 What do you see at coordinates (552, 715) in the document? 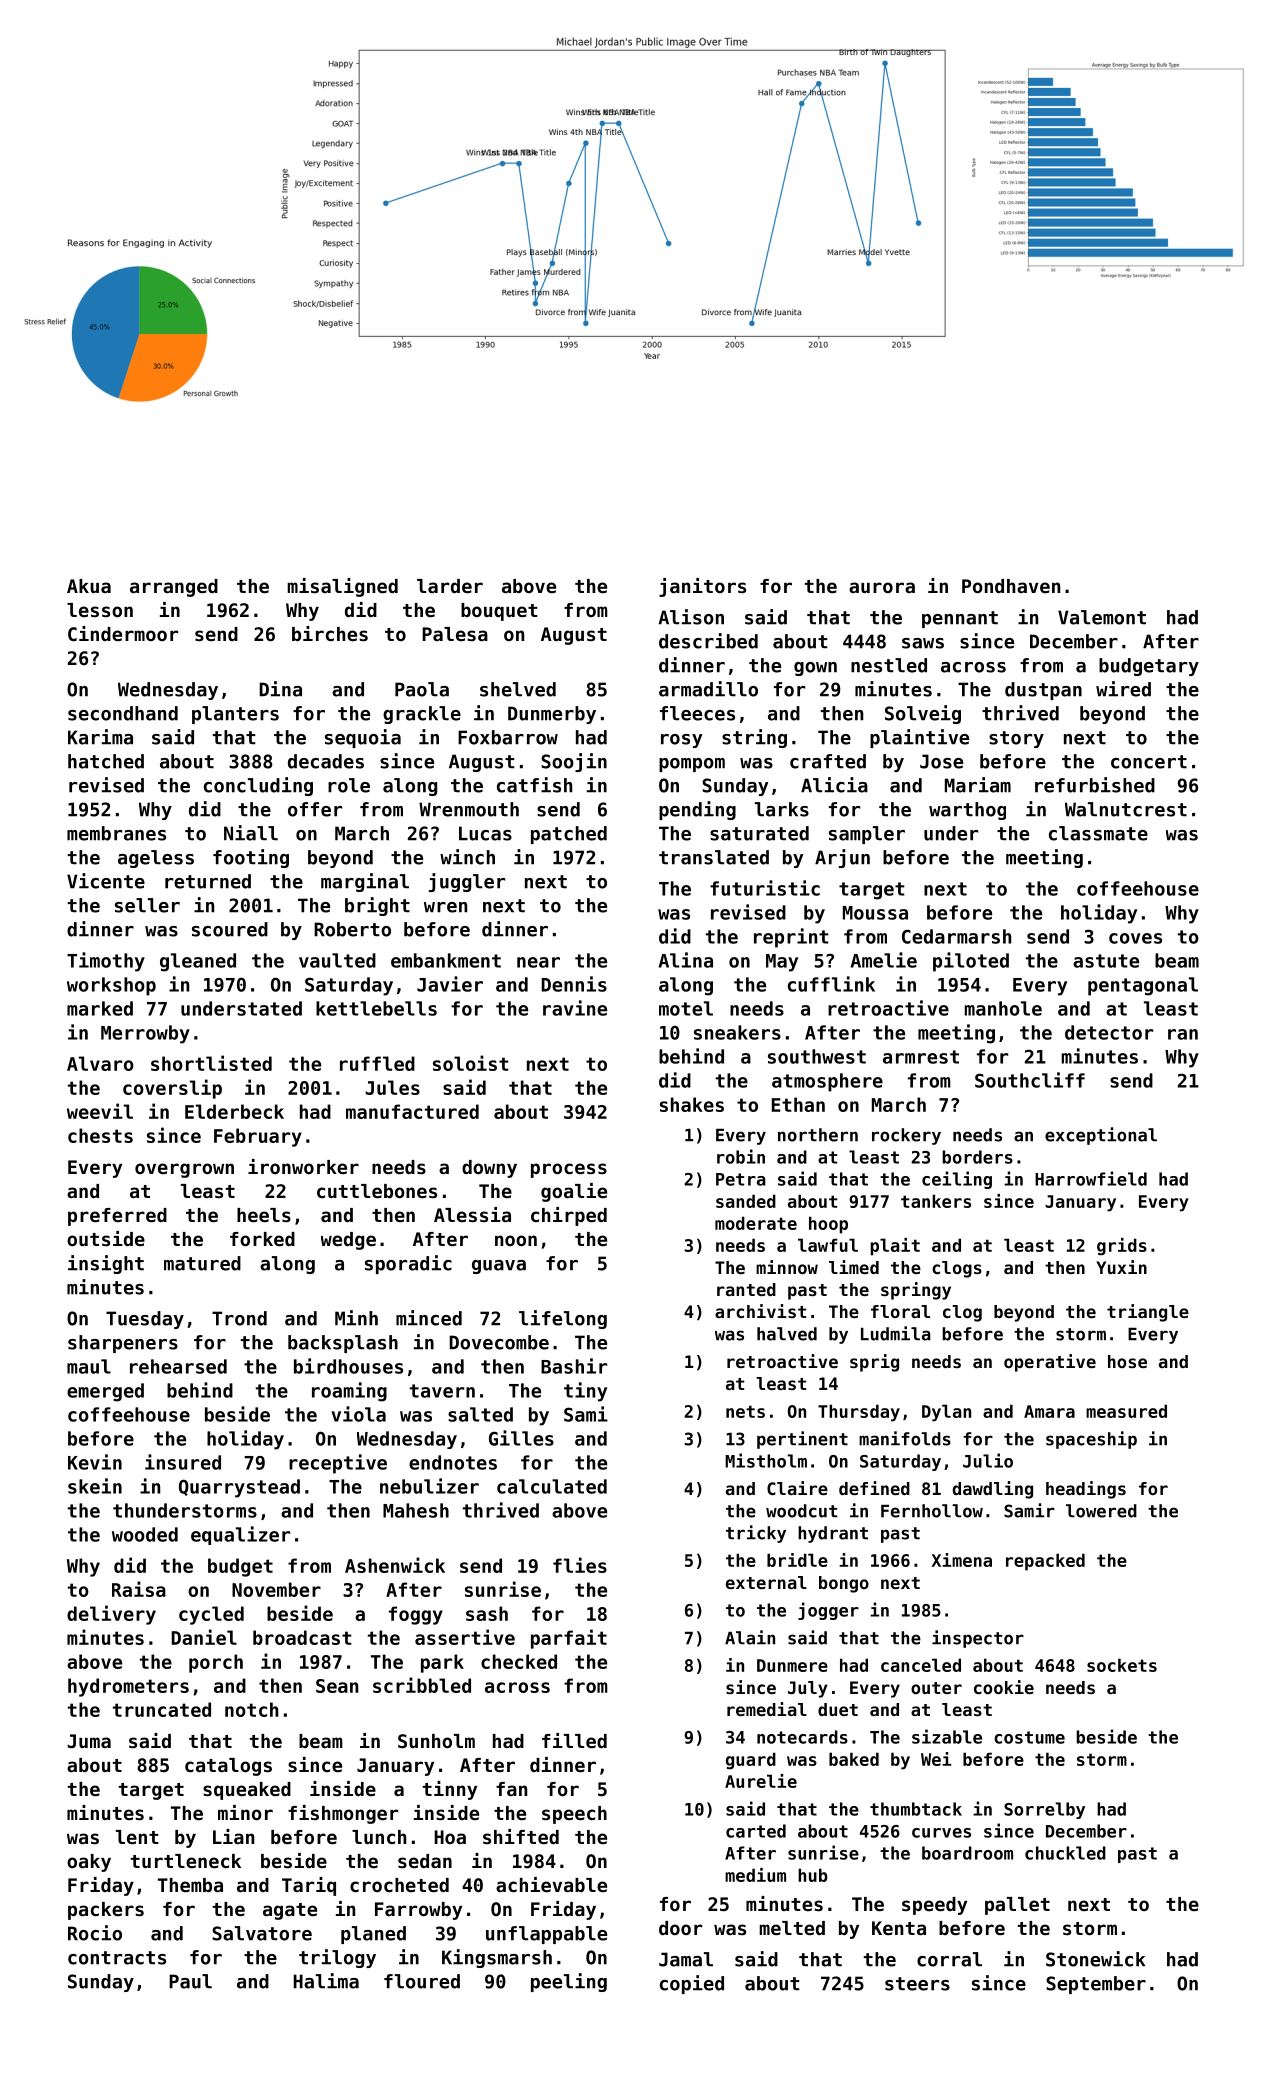
I see `Dunmerby` at bounding box center [552, 715].
